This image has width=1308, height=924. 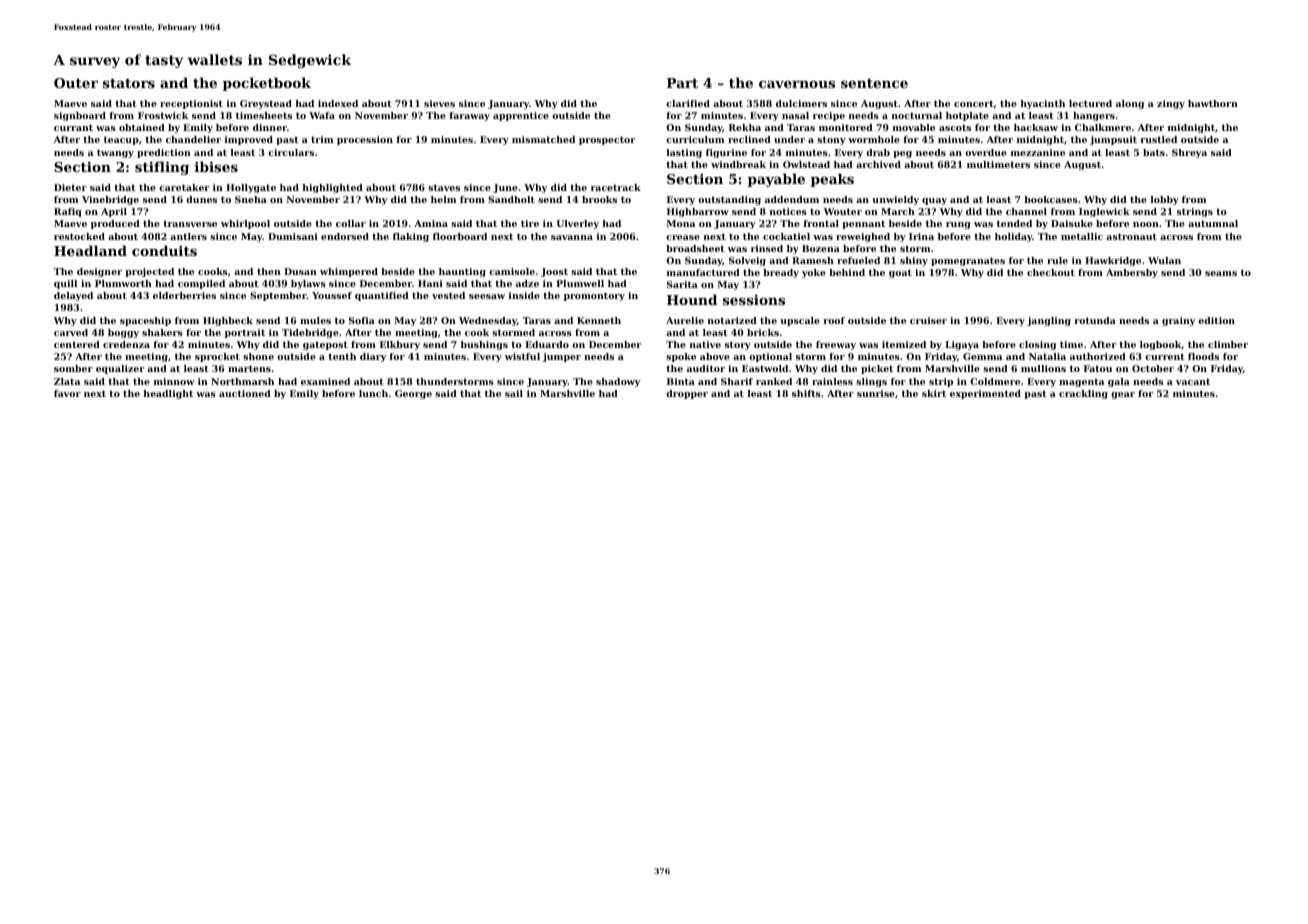 What do you see at coordinates (1057, 260) in the image?
I see `rule` at bounding box center [1057, 260].
